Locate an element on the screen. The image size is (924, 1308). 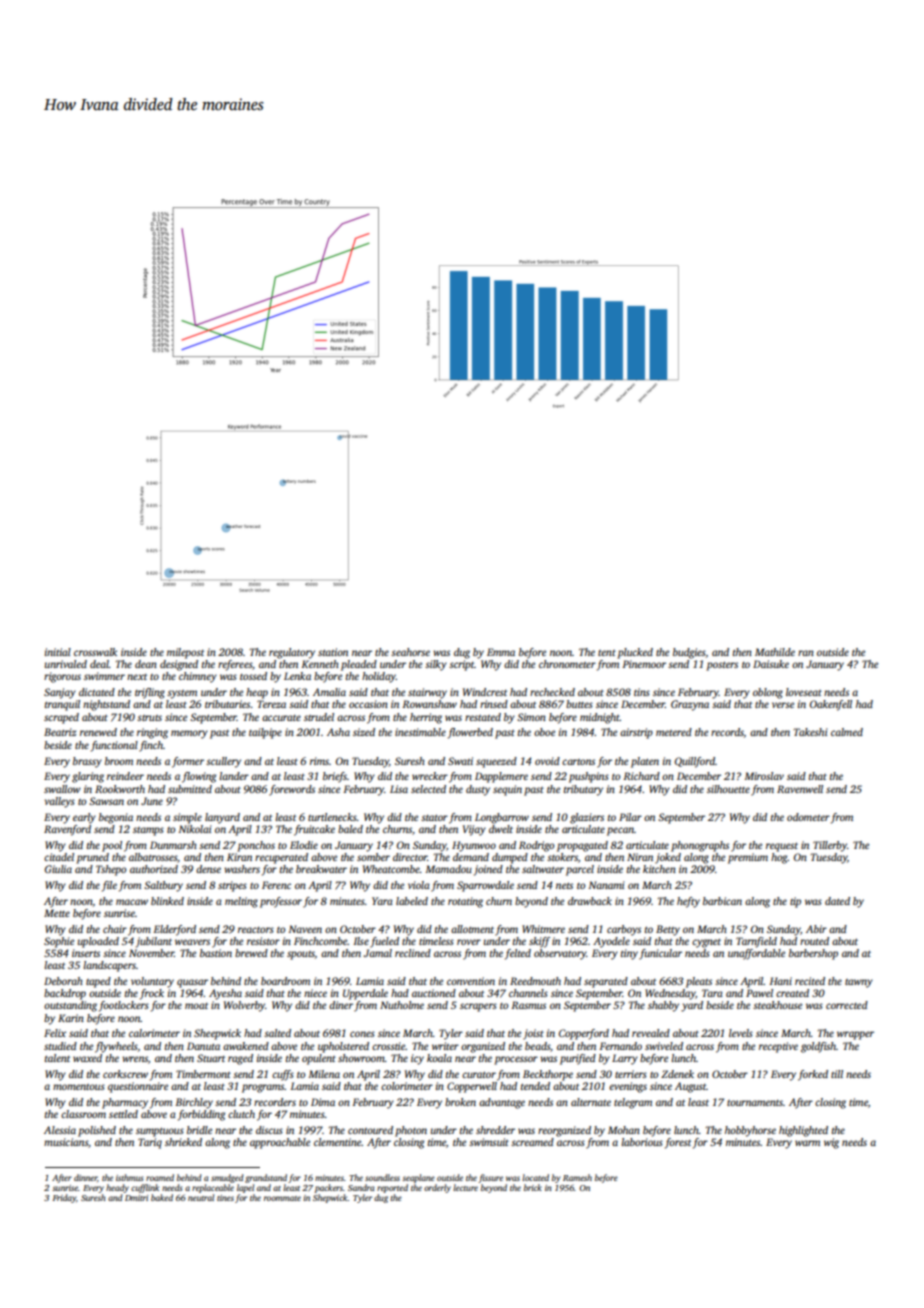
brick is located at coordinates (533, 1187).
